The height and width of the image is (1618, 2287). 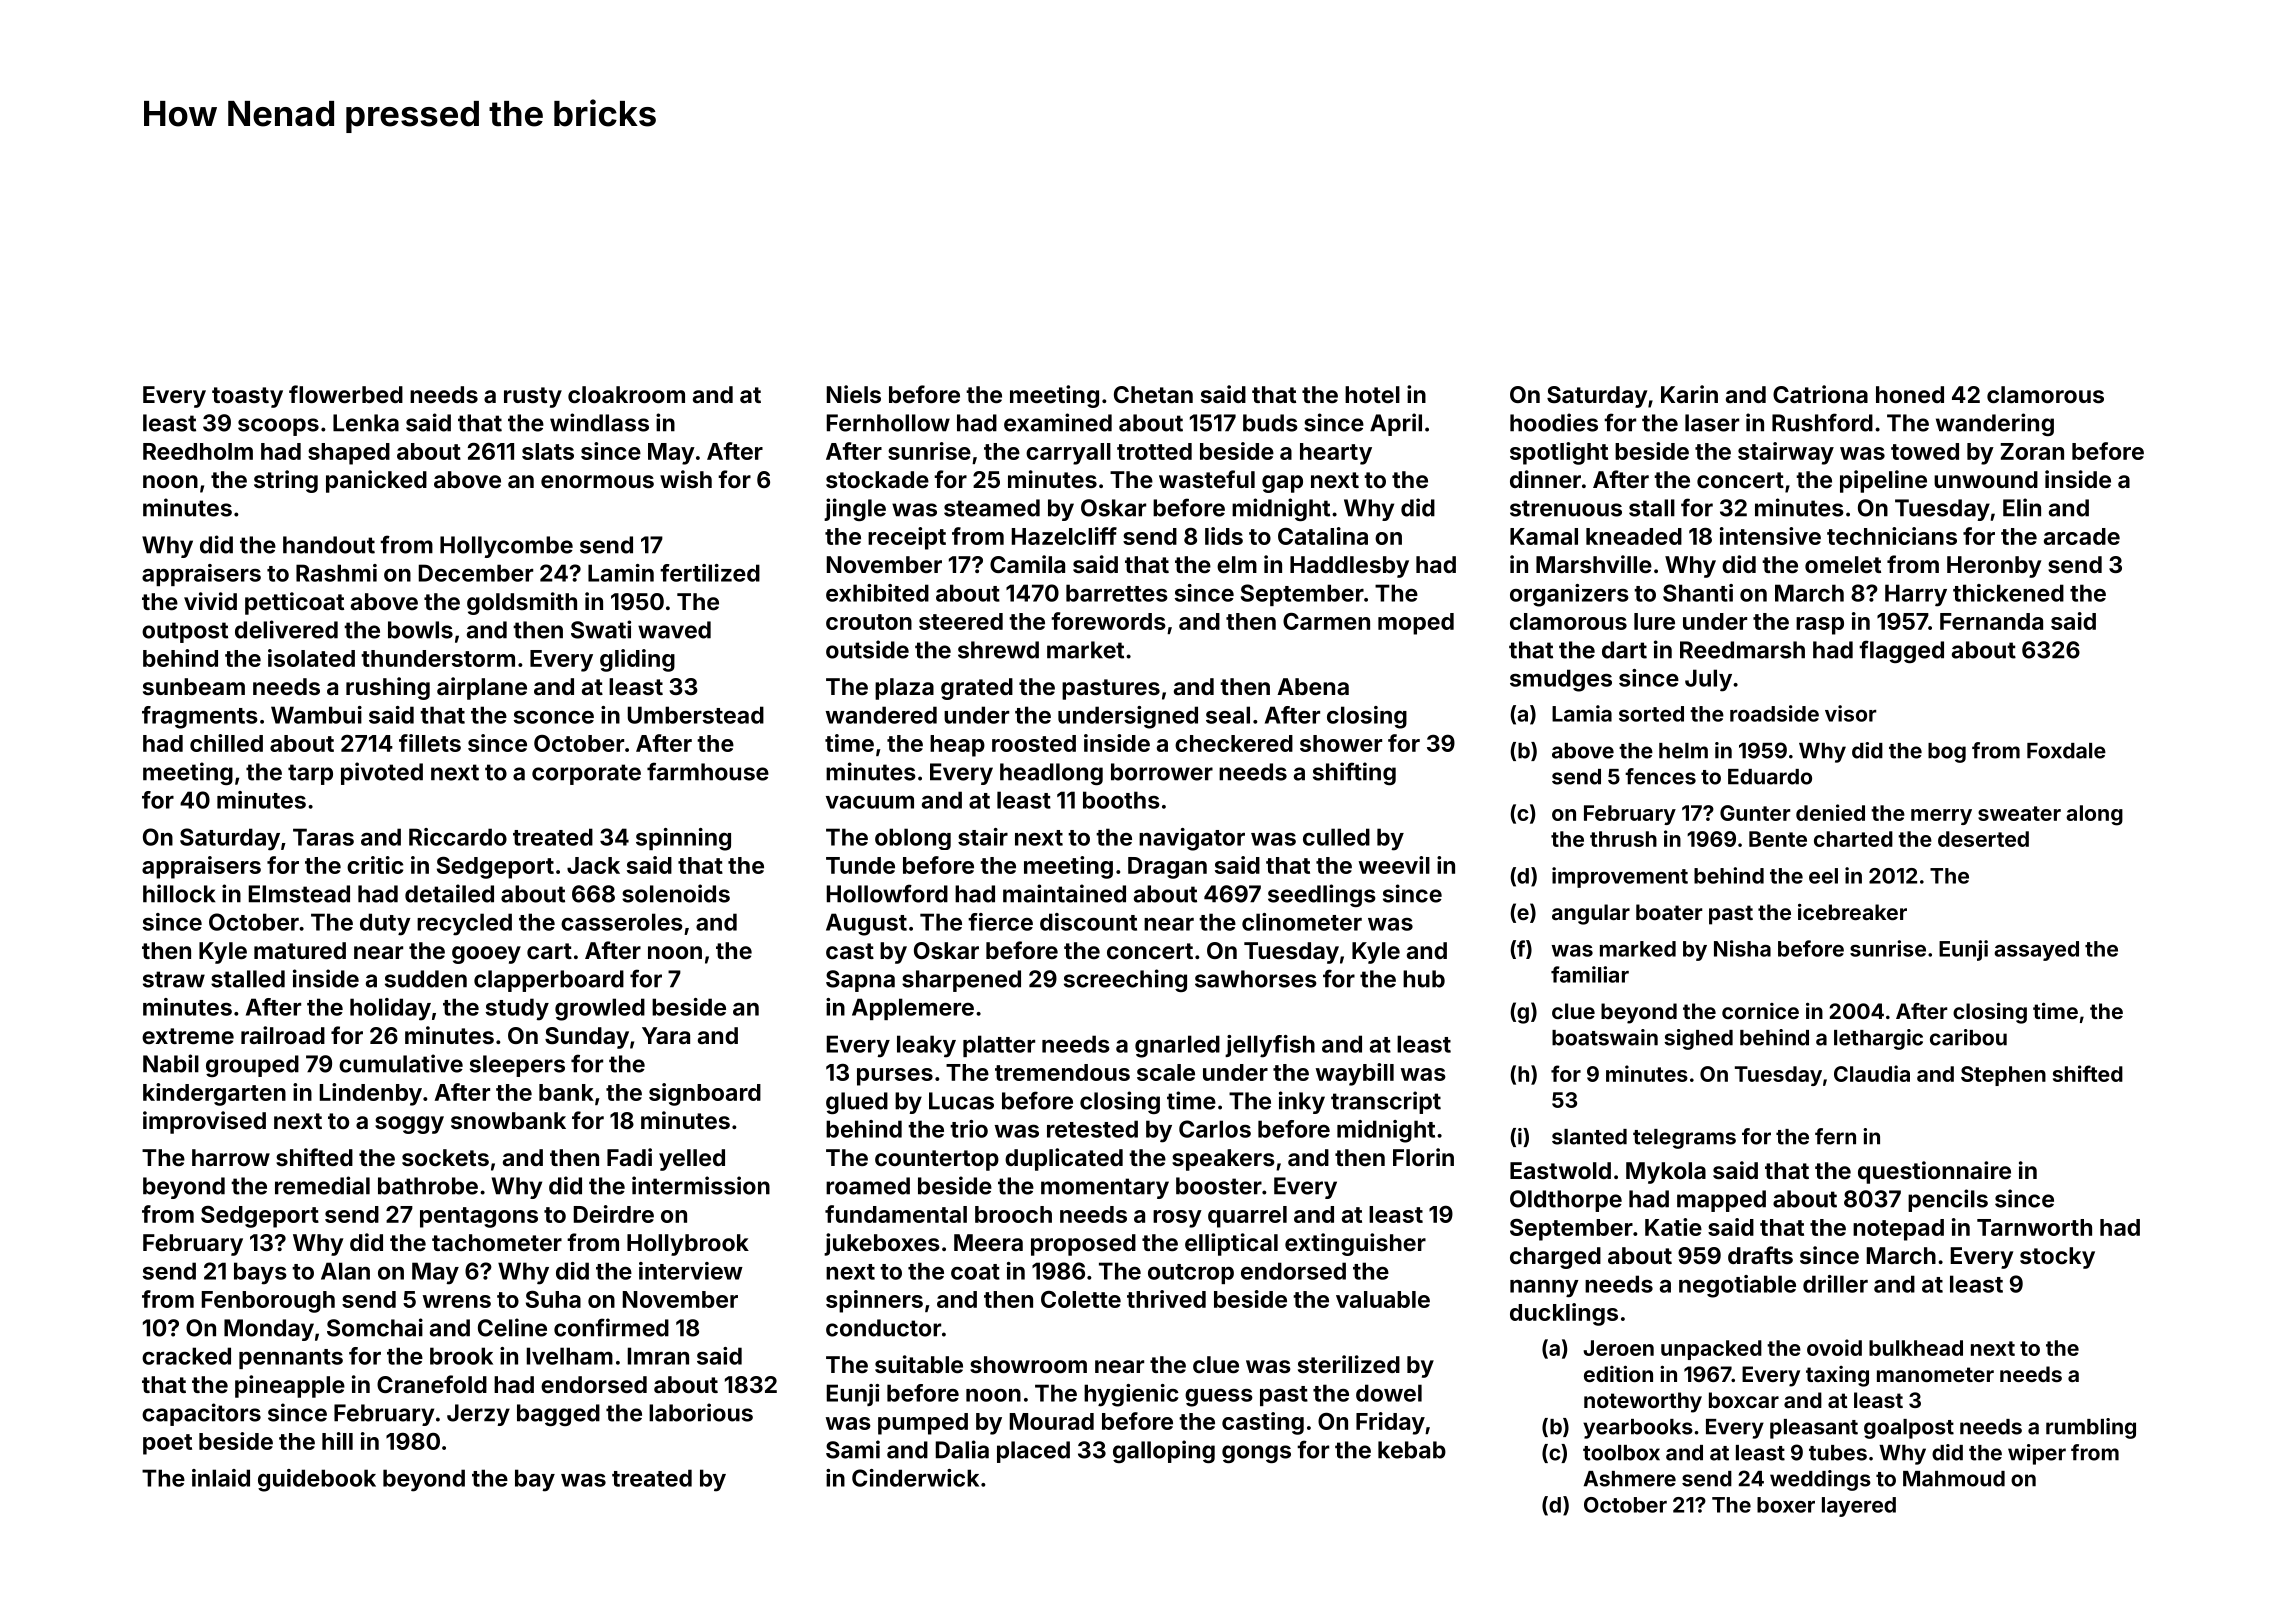 I want to click on kindergarten, so click(x=214, y=1094).
